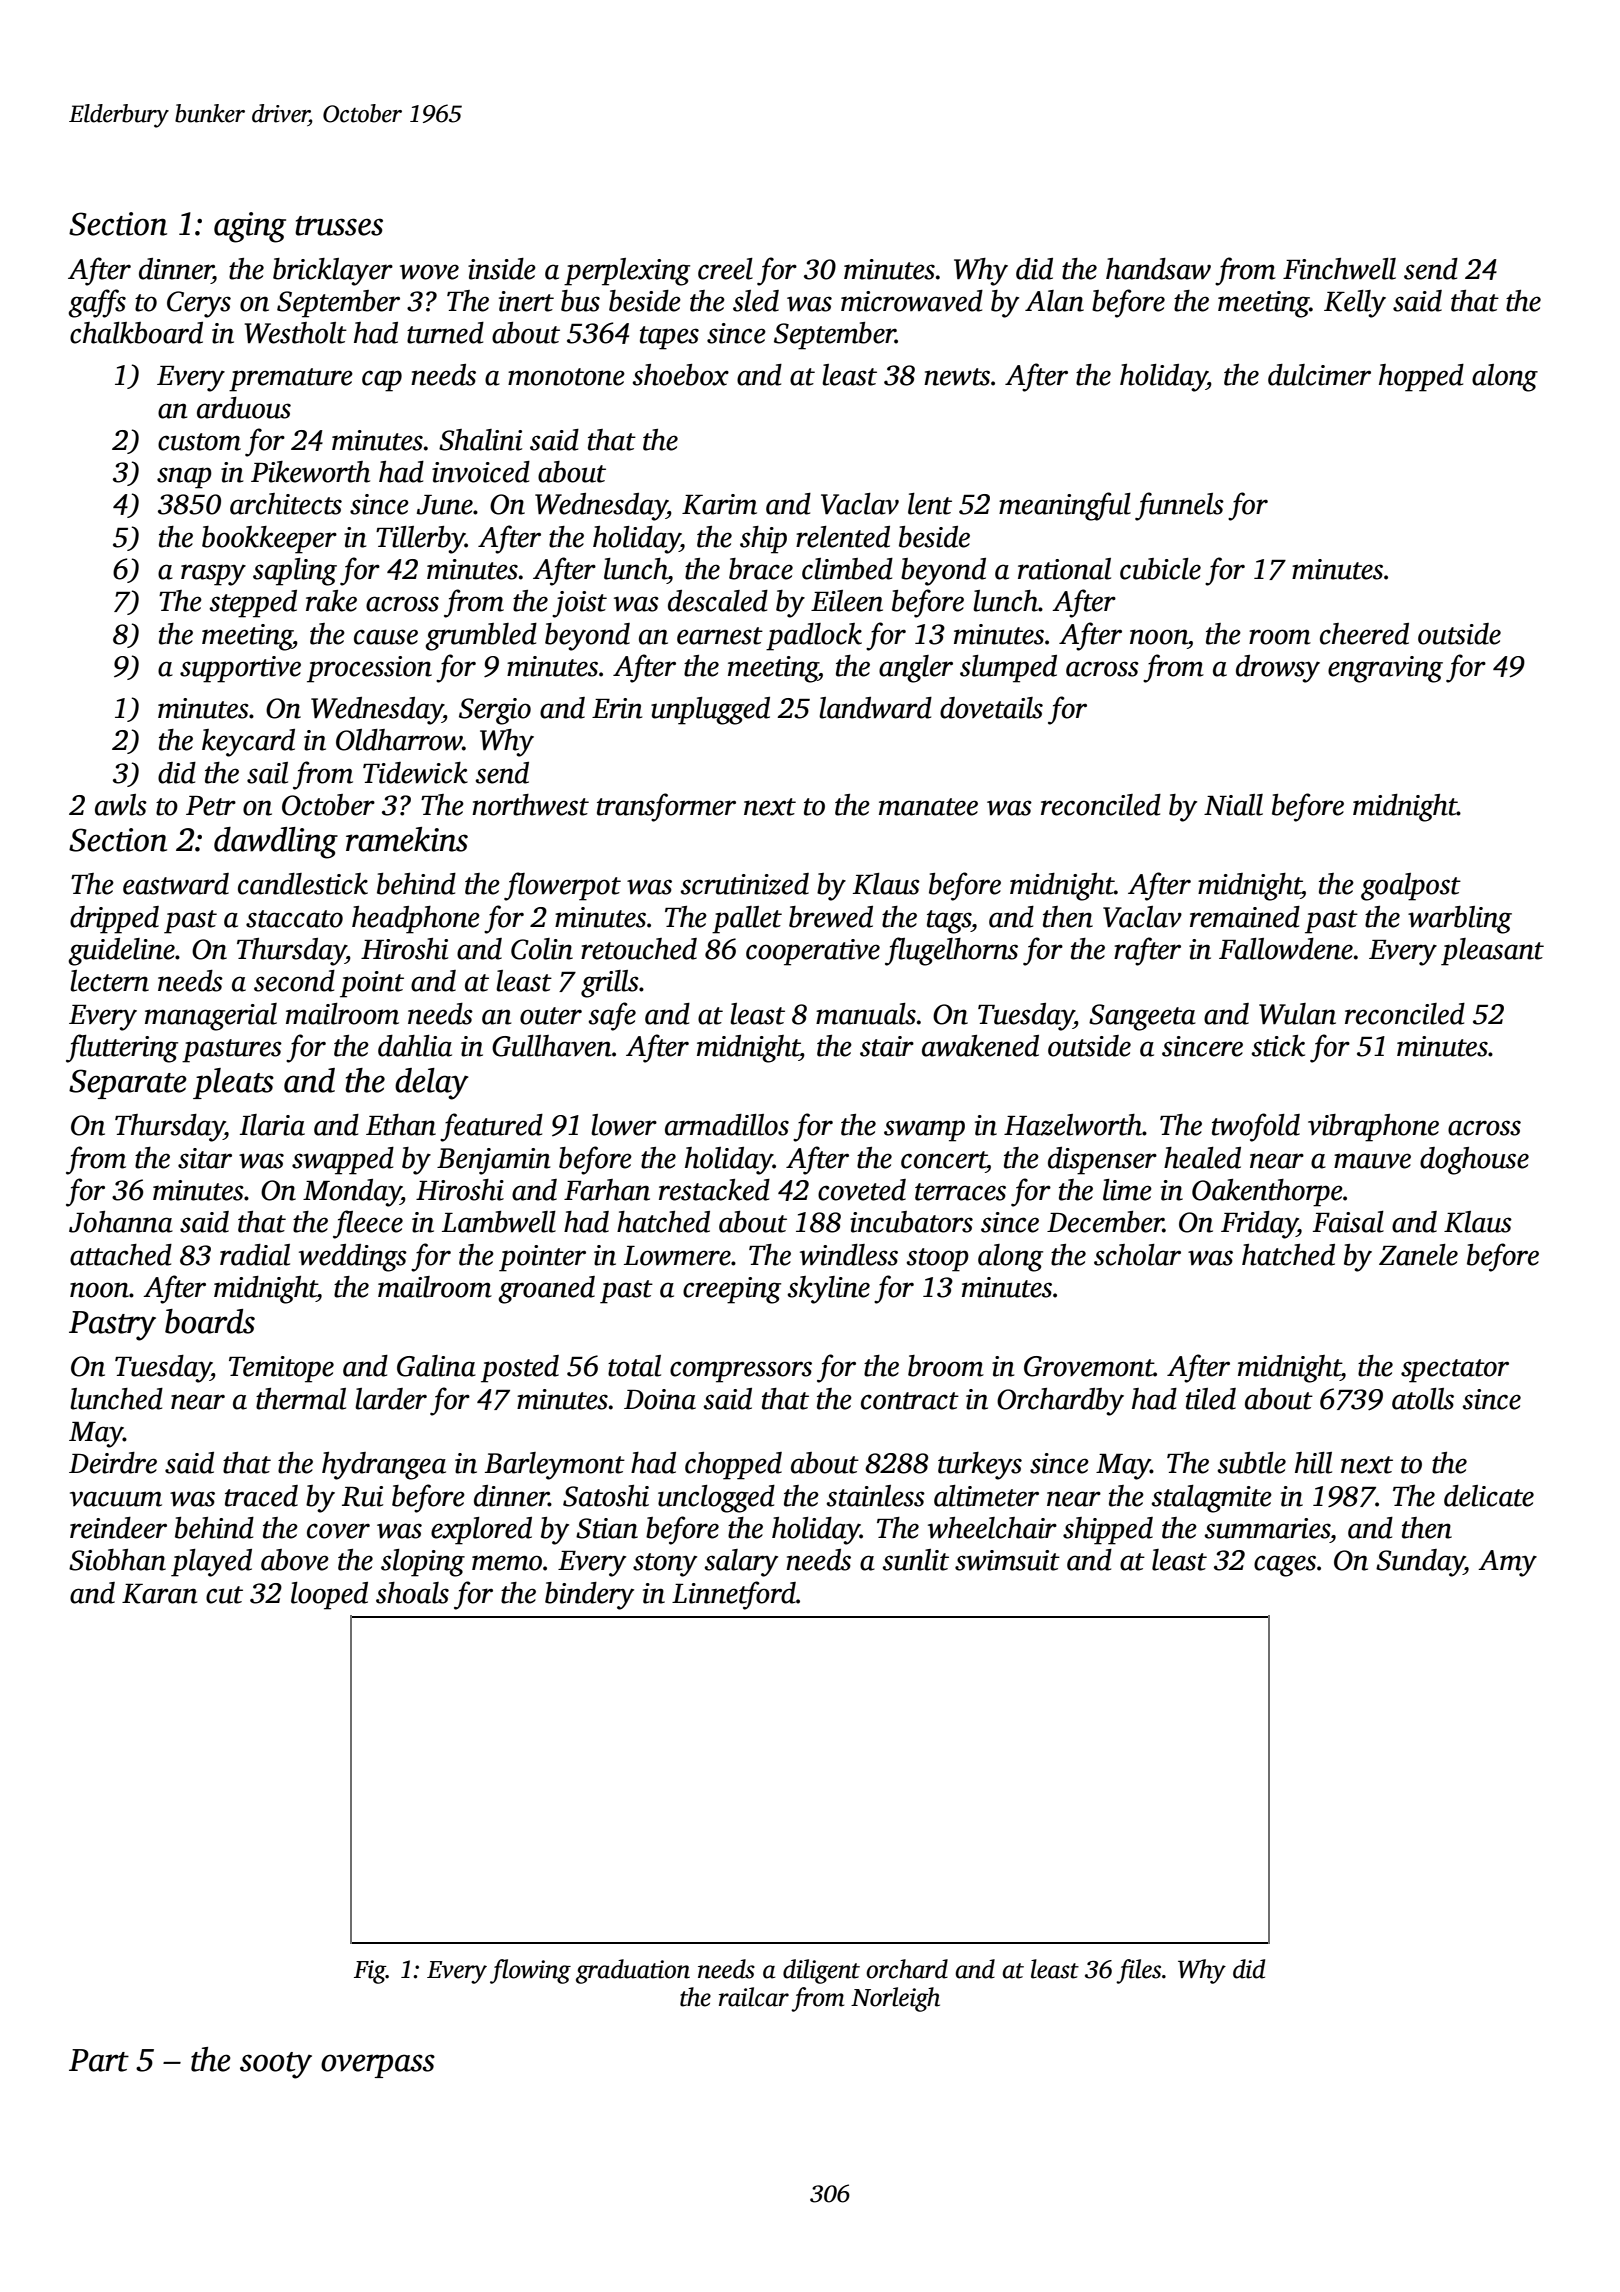  I want to click on overpass, so click(378, 2066).
